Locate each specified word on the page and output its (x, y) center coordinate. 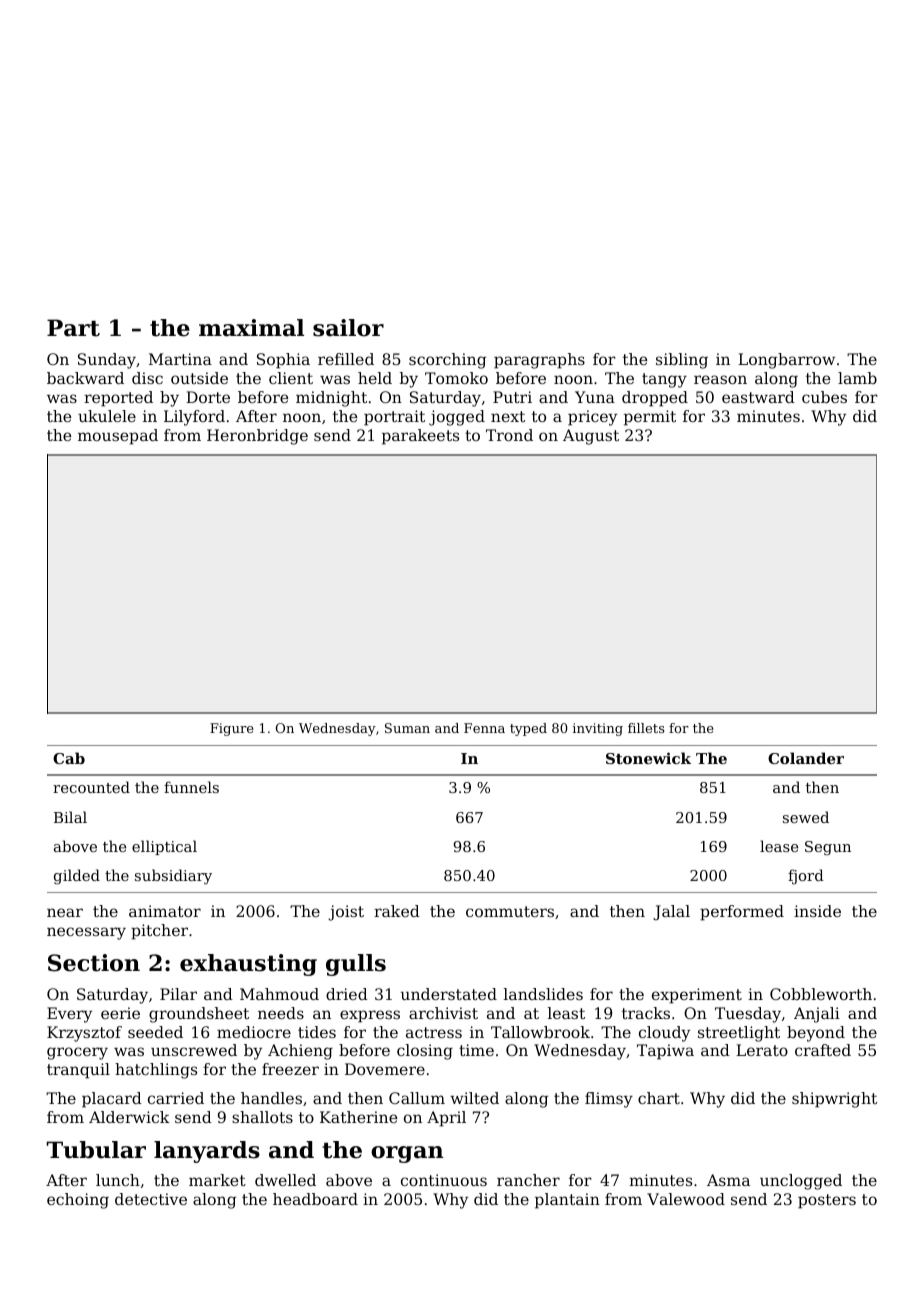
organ (407, 1154)
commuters (510, 911)
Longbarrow (786, 361)
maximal (251, 328)
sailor (348, 328)
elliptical (164, 847)
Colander (806, 758)
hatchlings (156, 1071)
